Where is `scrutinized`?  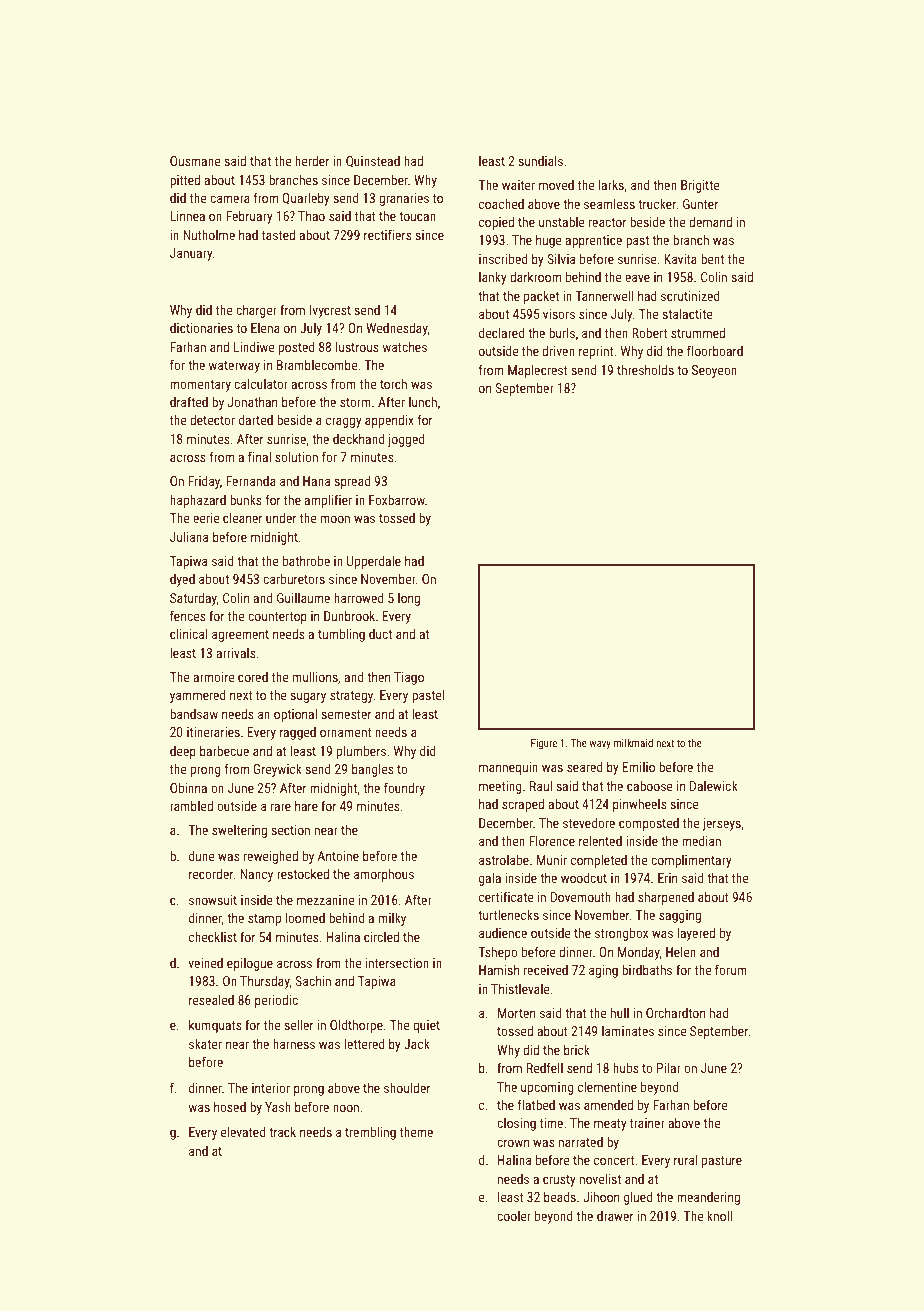 scrutinized is located at coordinates (690, 295).
